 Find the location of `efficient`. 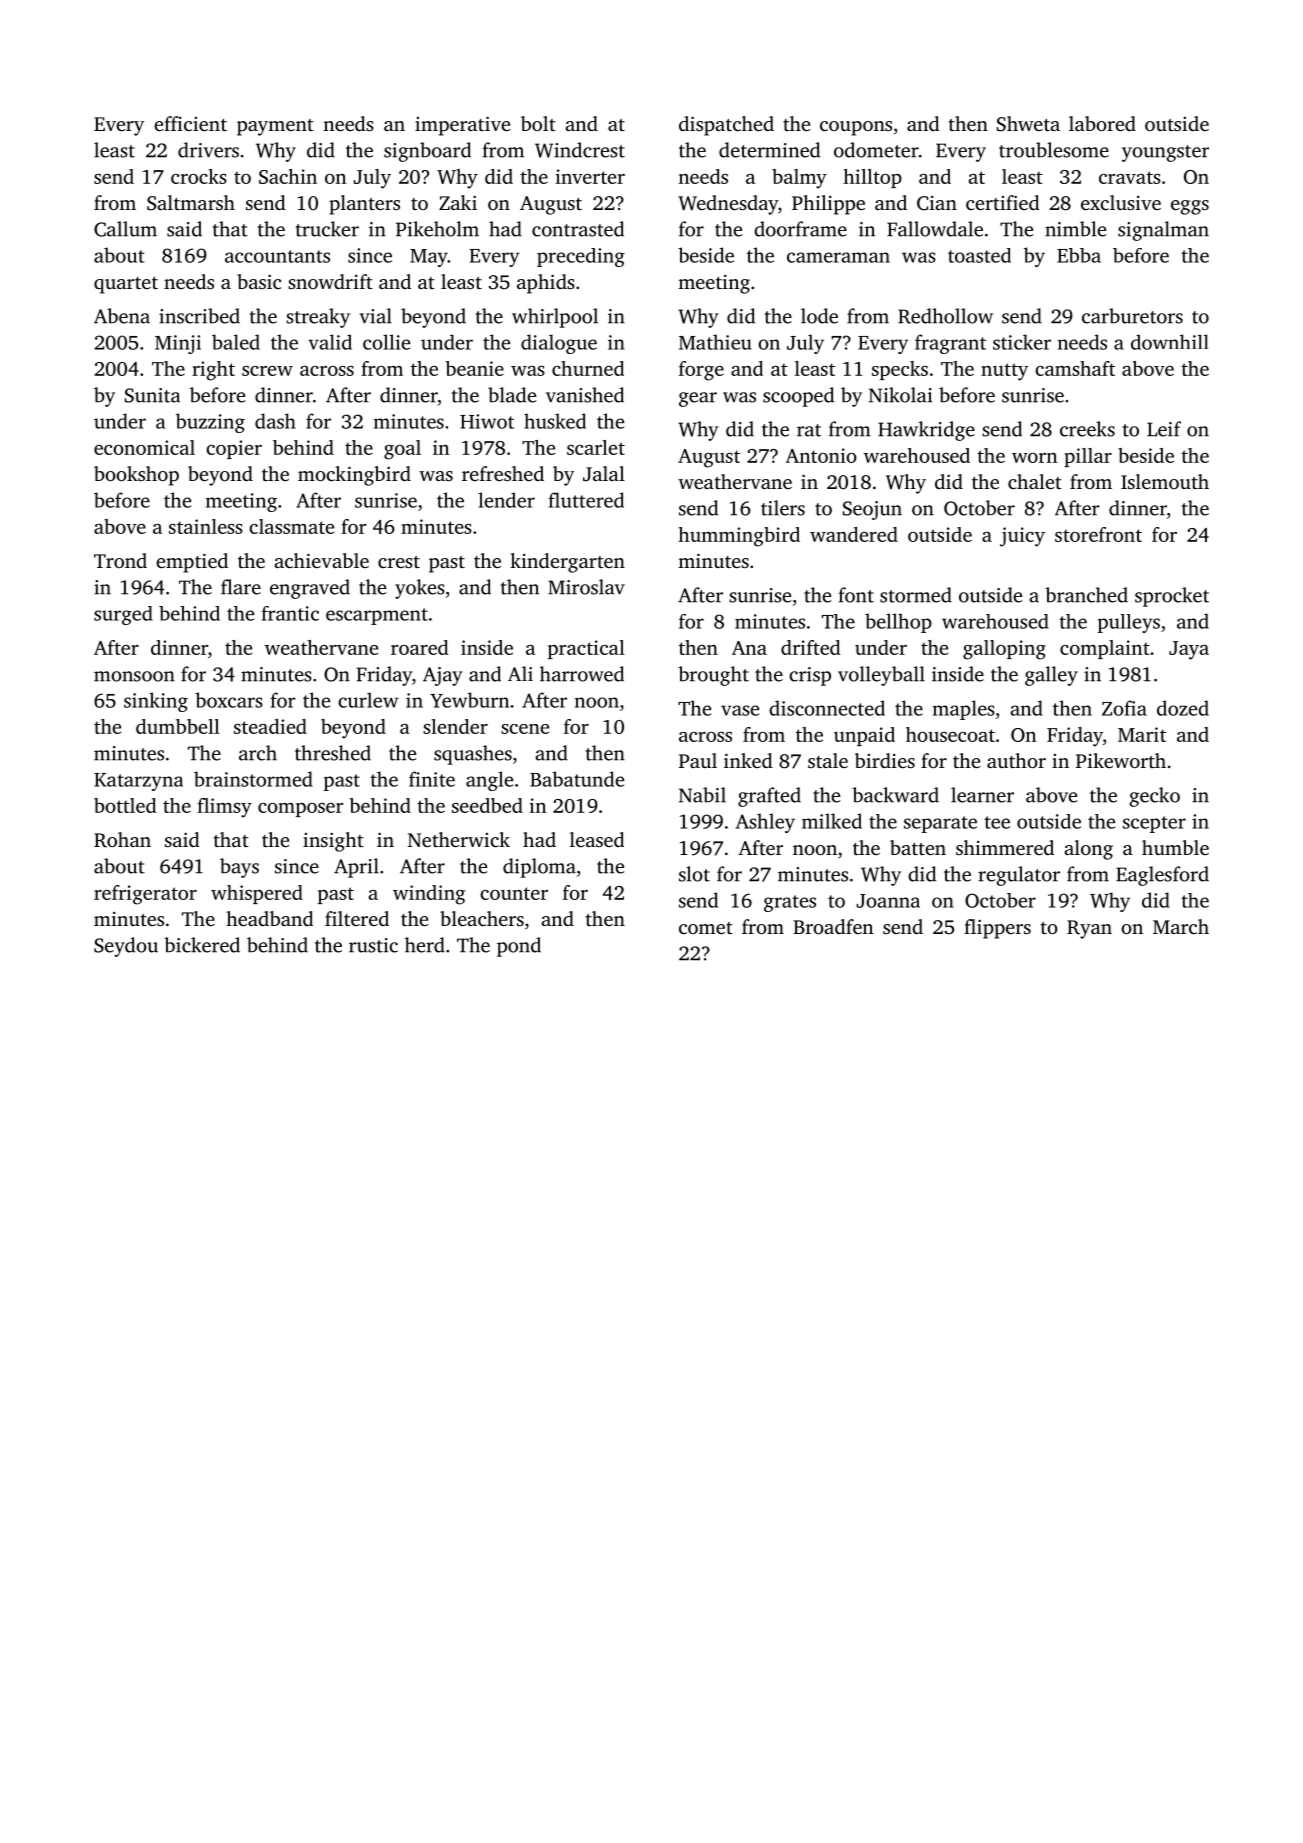

efficient is located at coordinates (190, 123).
